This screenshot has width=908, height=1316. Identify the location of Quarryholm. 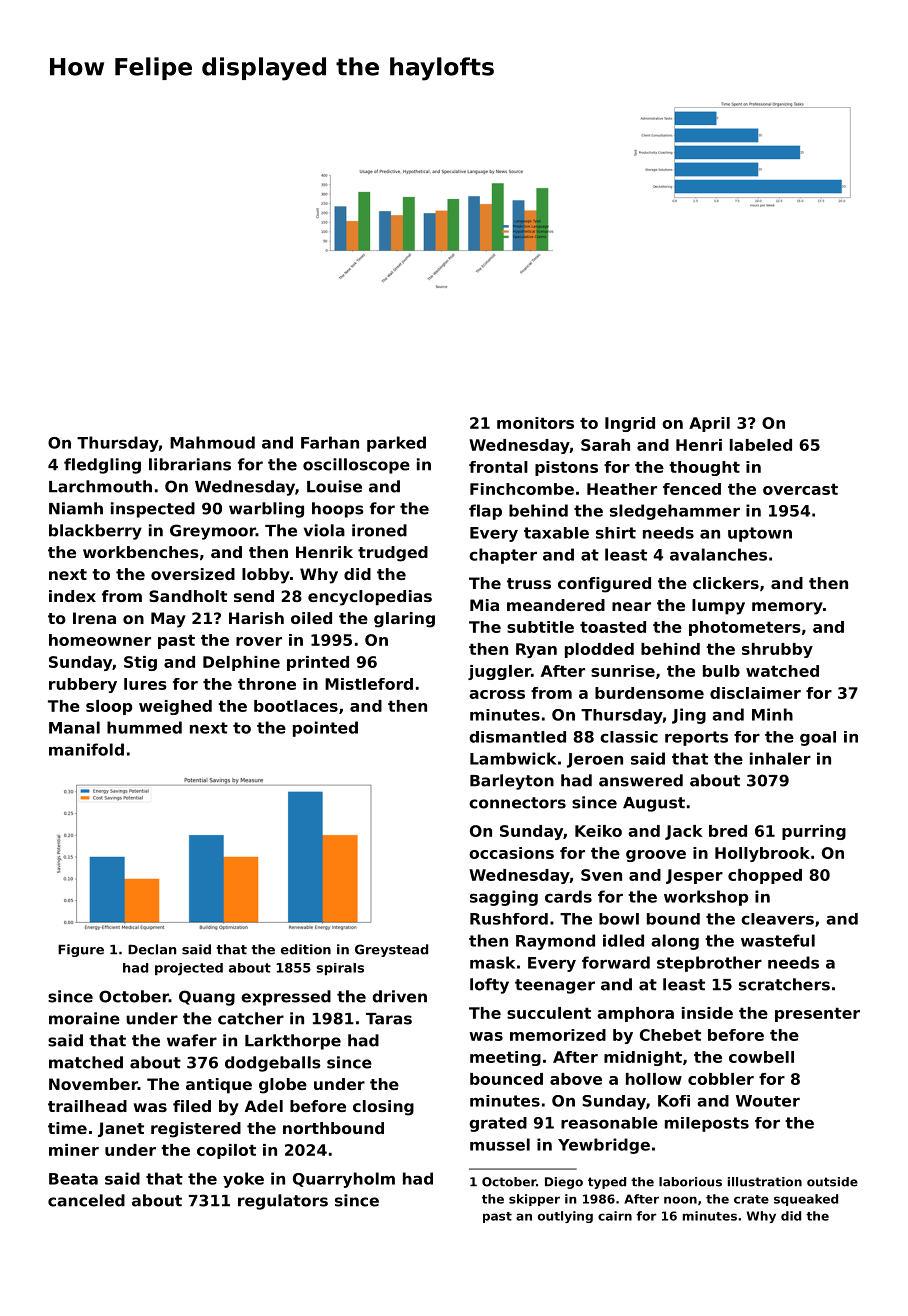
(344, 1180).
